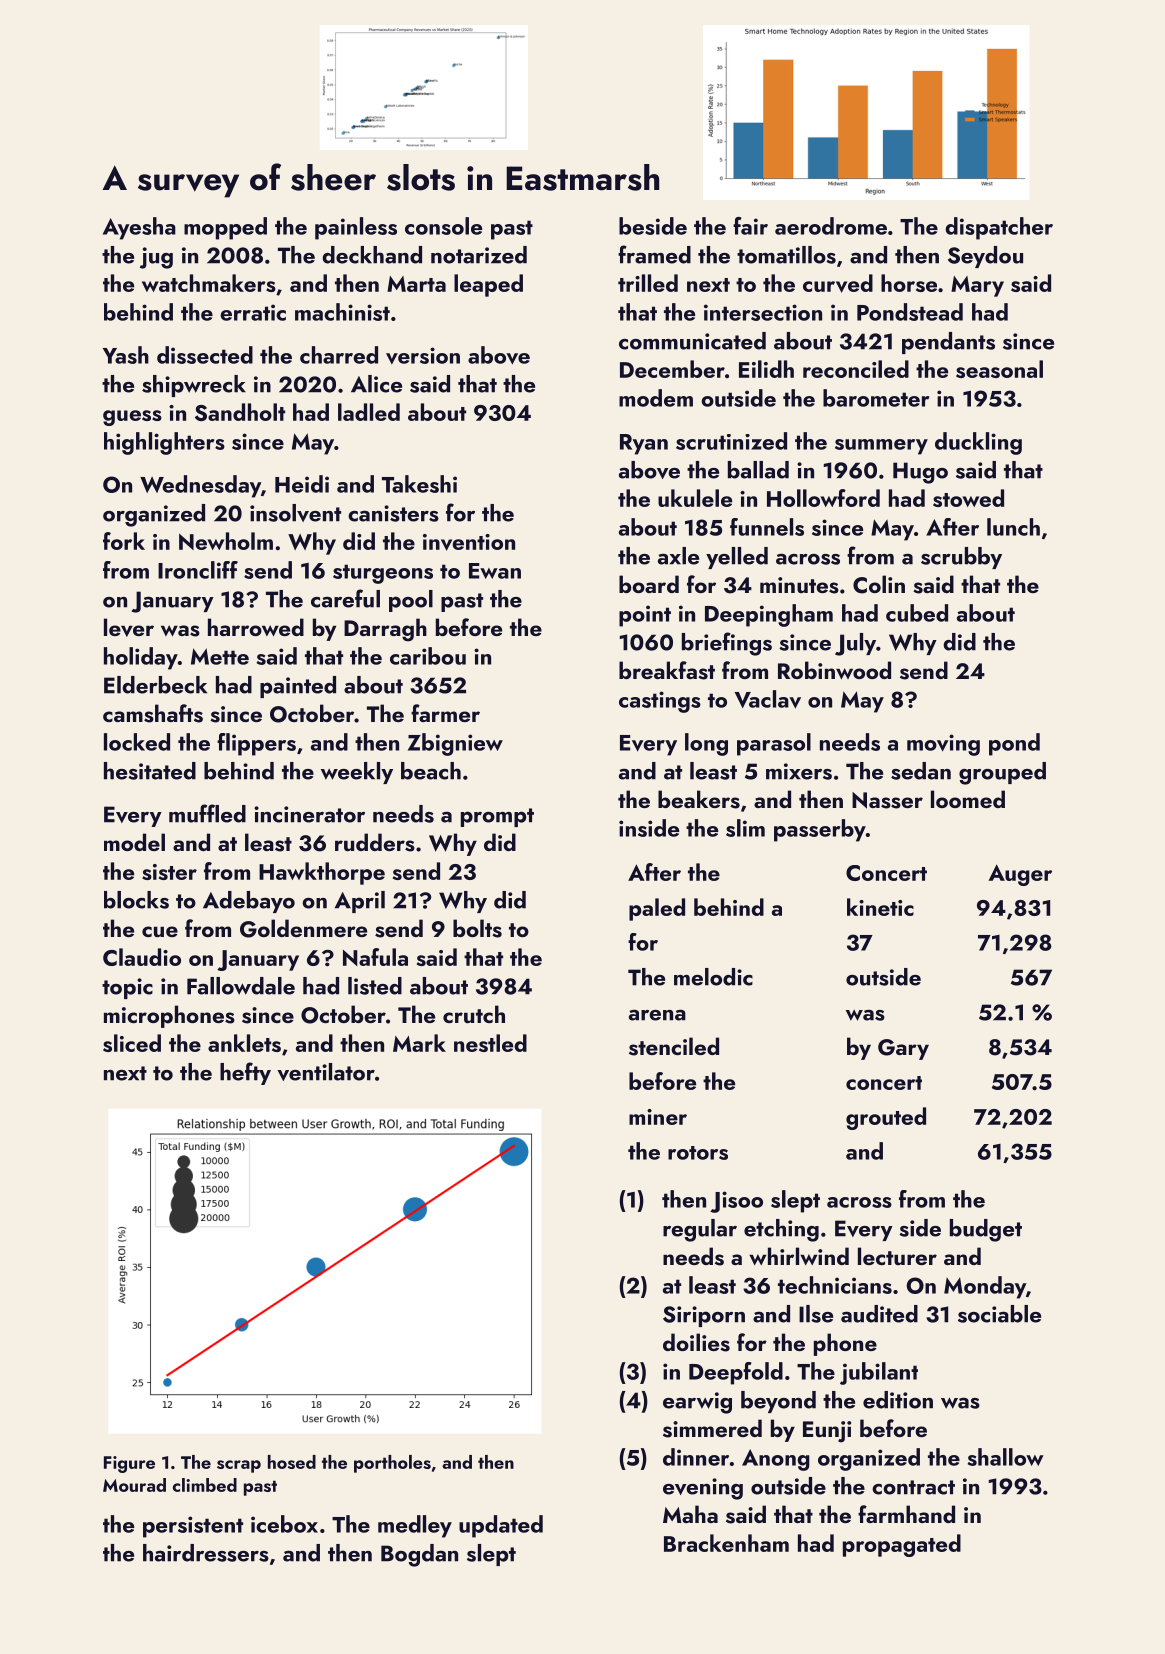 The height and width of the screenshot is (1654, 1165). What do you see at coordinates (978, 443) in the screenshot?
I see `duckling` at bounding box center [978, 443].
